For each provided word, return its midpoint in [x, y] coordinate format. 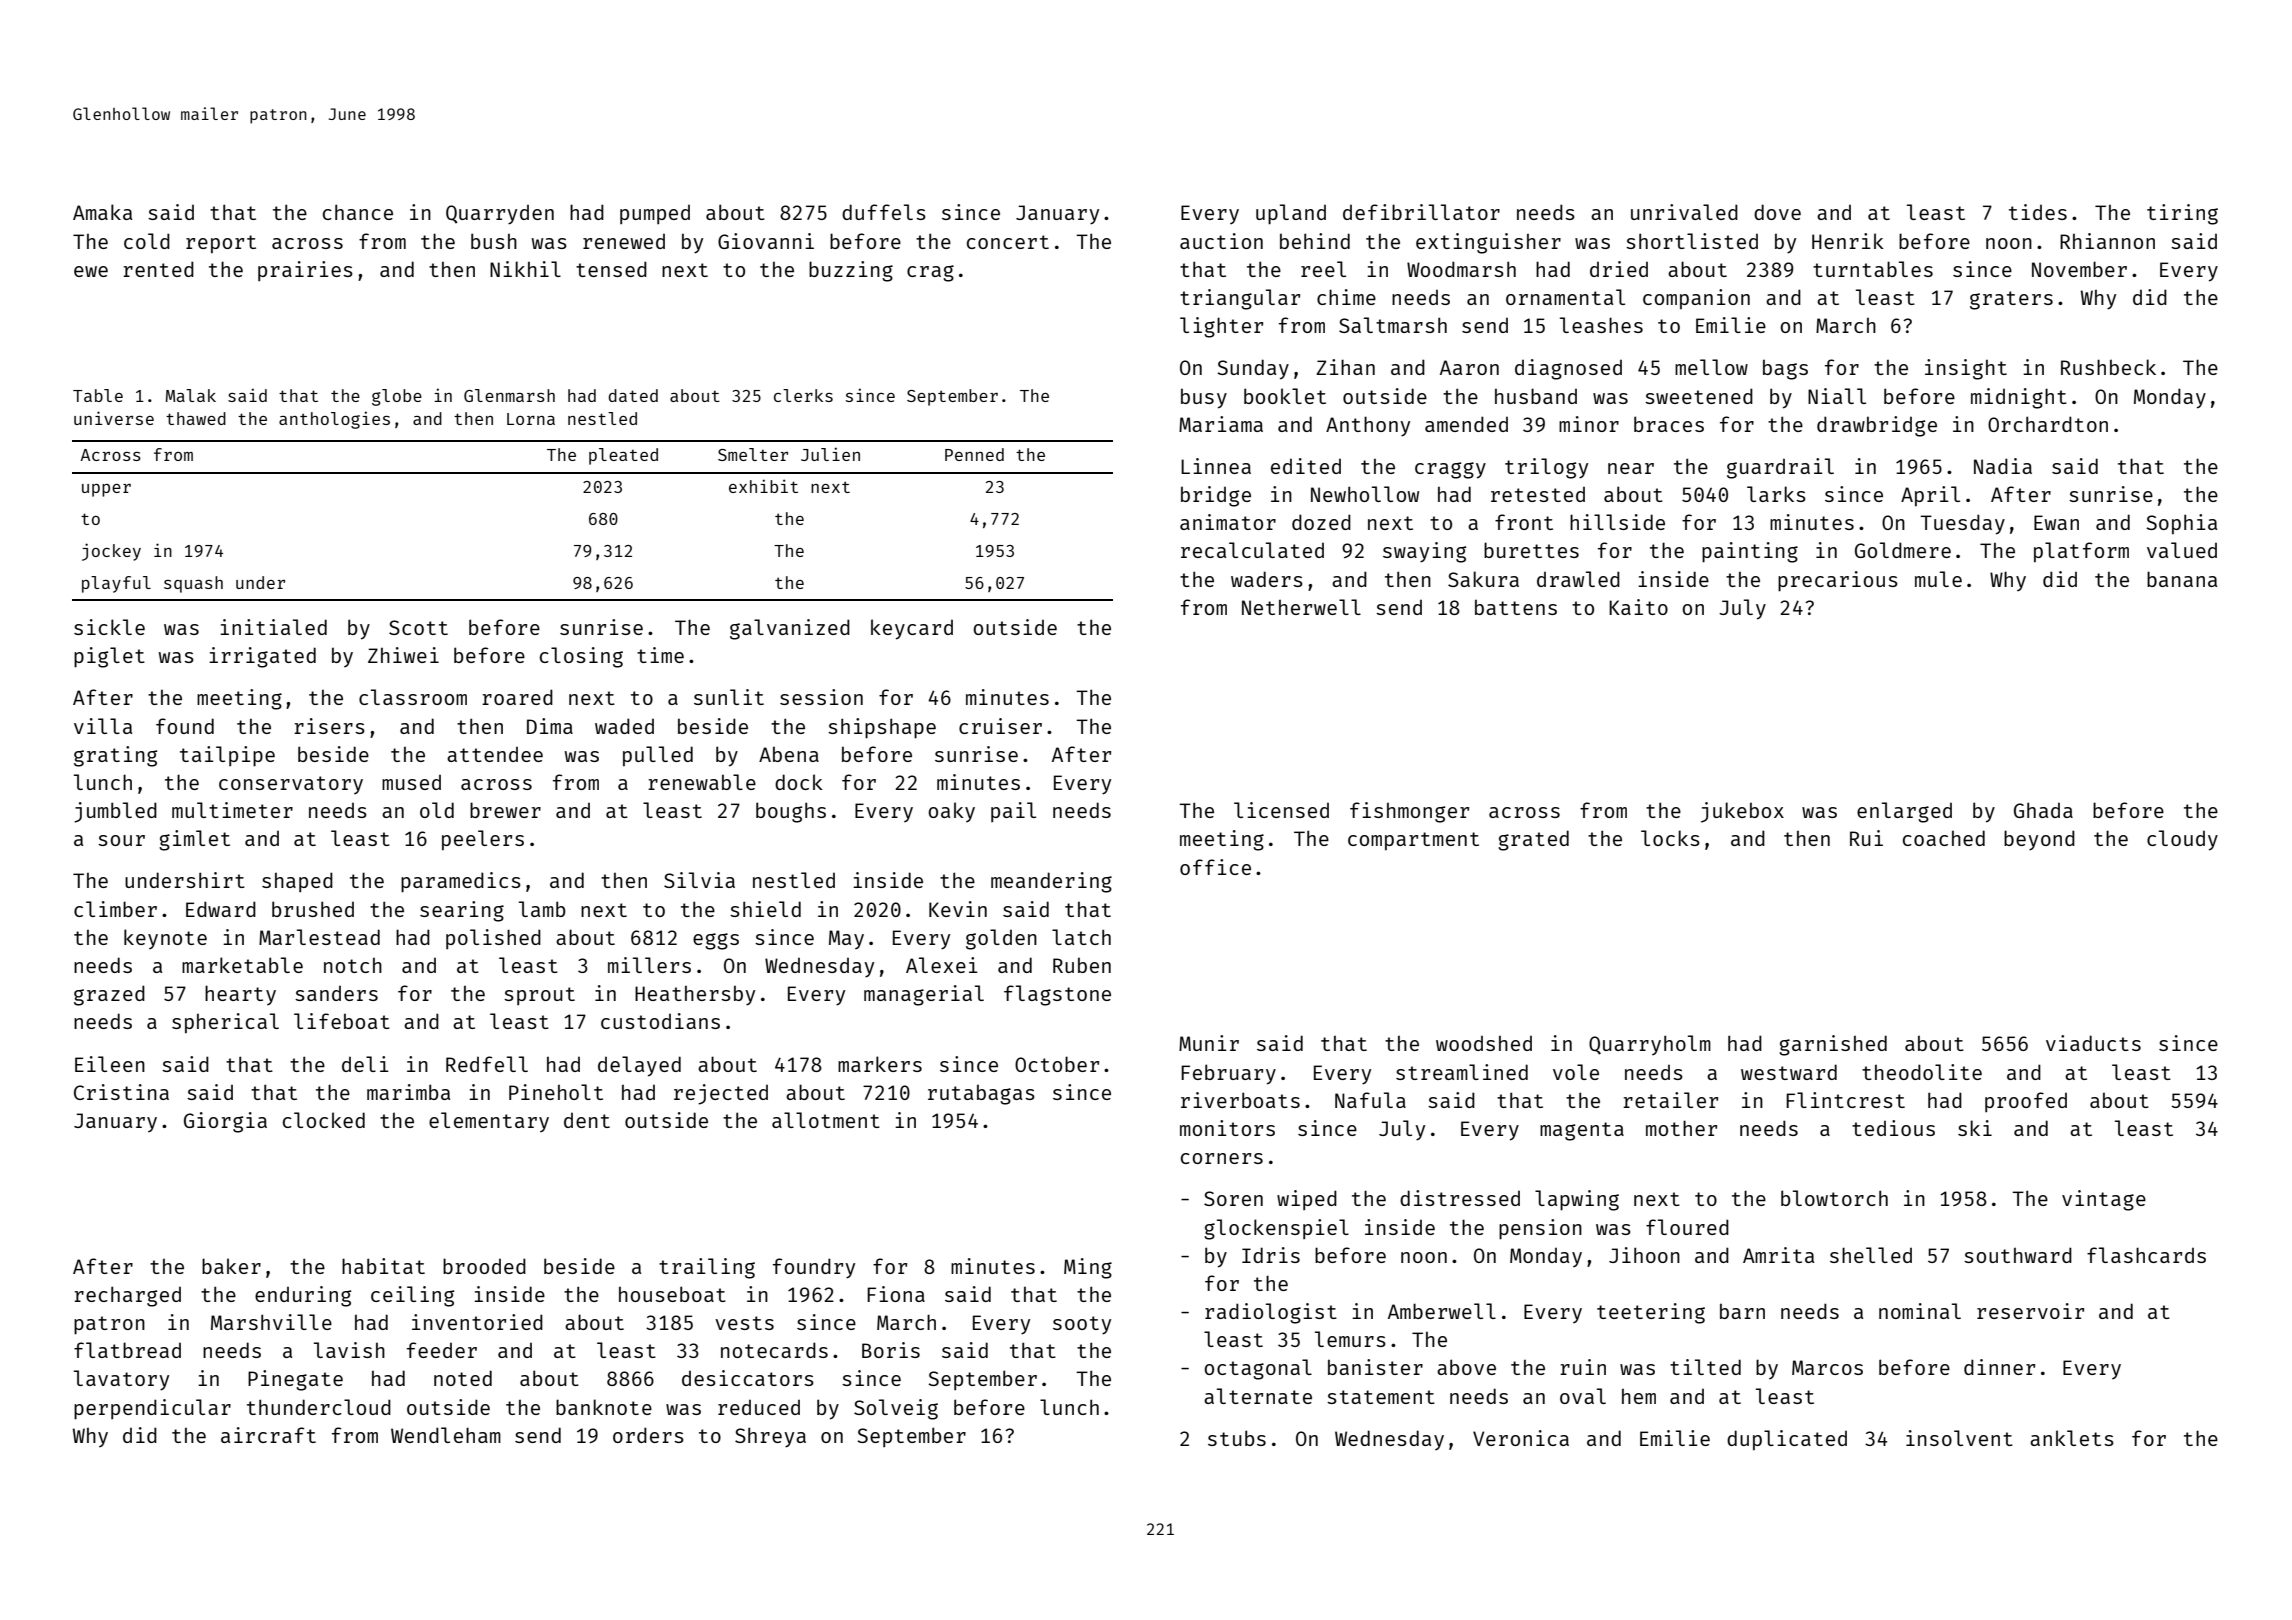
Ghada [2043, 810]
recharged [127, 1296]
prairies [305, 271]
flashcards [2146, 1255]
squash [193, 584]
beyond [2039, 840]
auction [1221, 241]
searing [462, 911]
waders [1267, 579]
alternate [1258, 1396]
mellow [1711, 367]
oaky [951, 812]
